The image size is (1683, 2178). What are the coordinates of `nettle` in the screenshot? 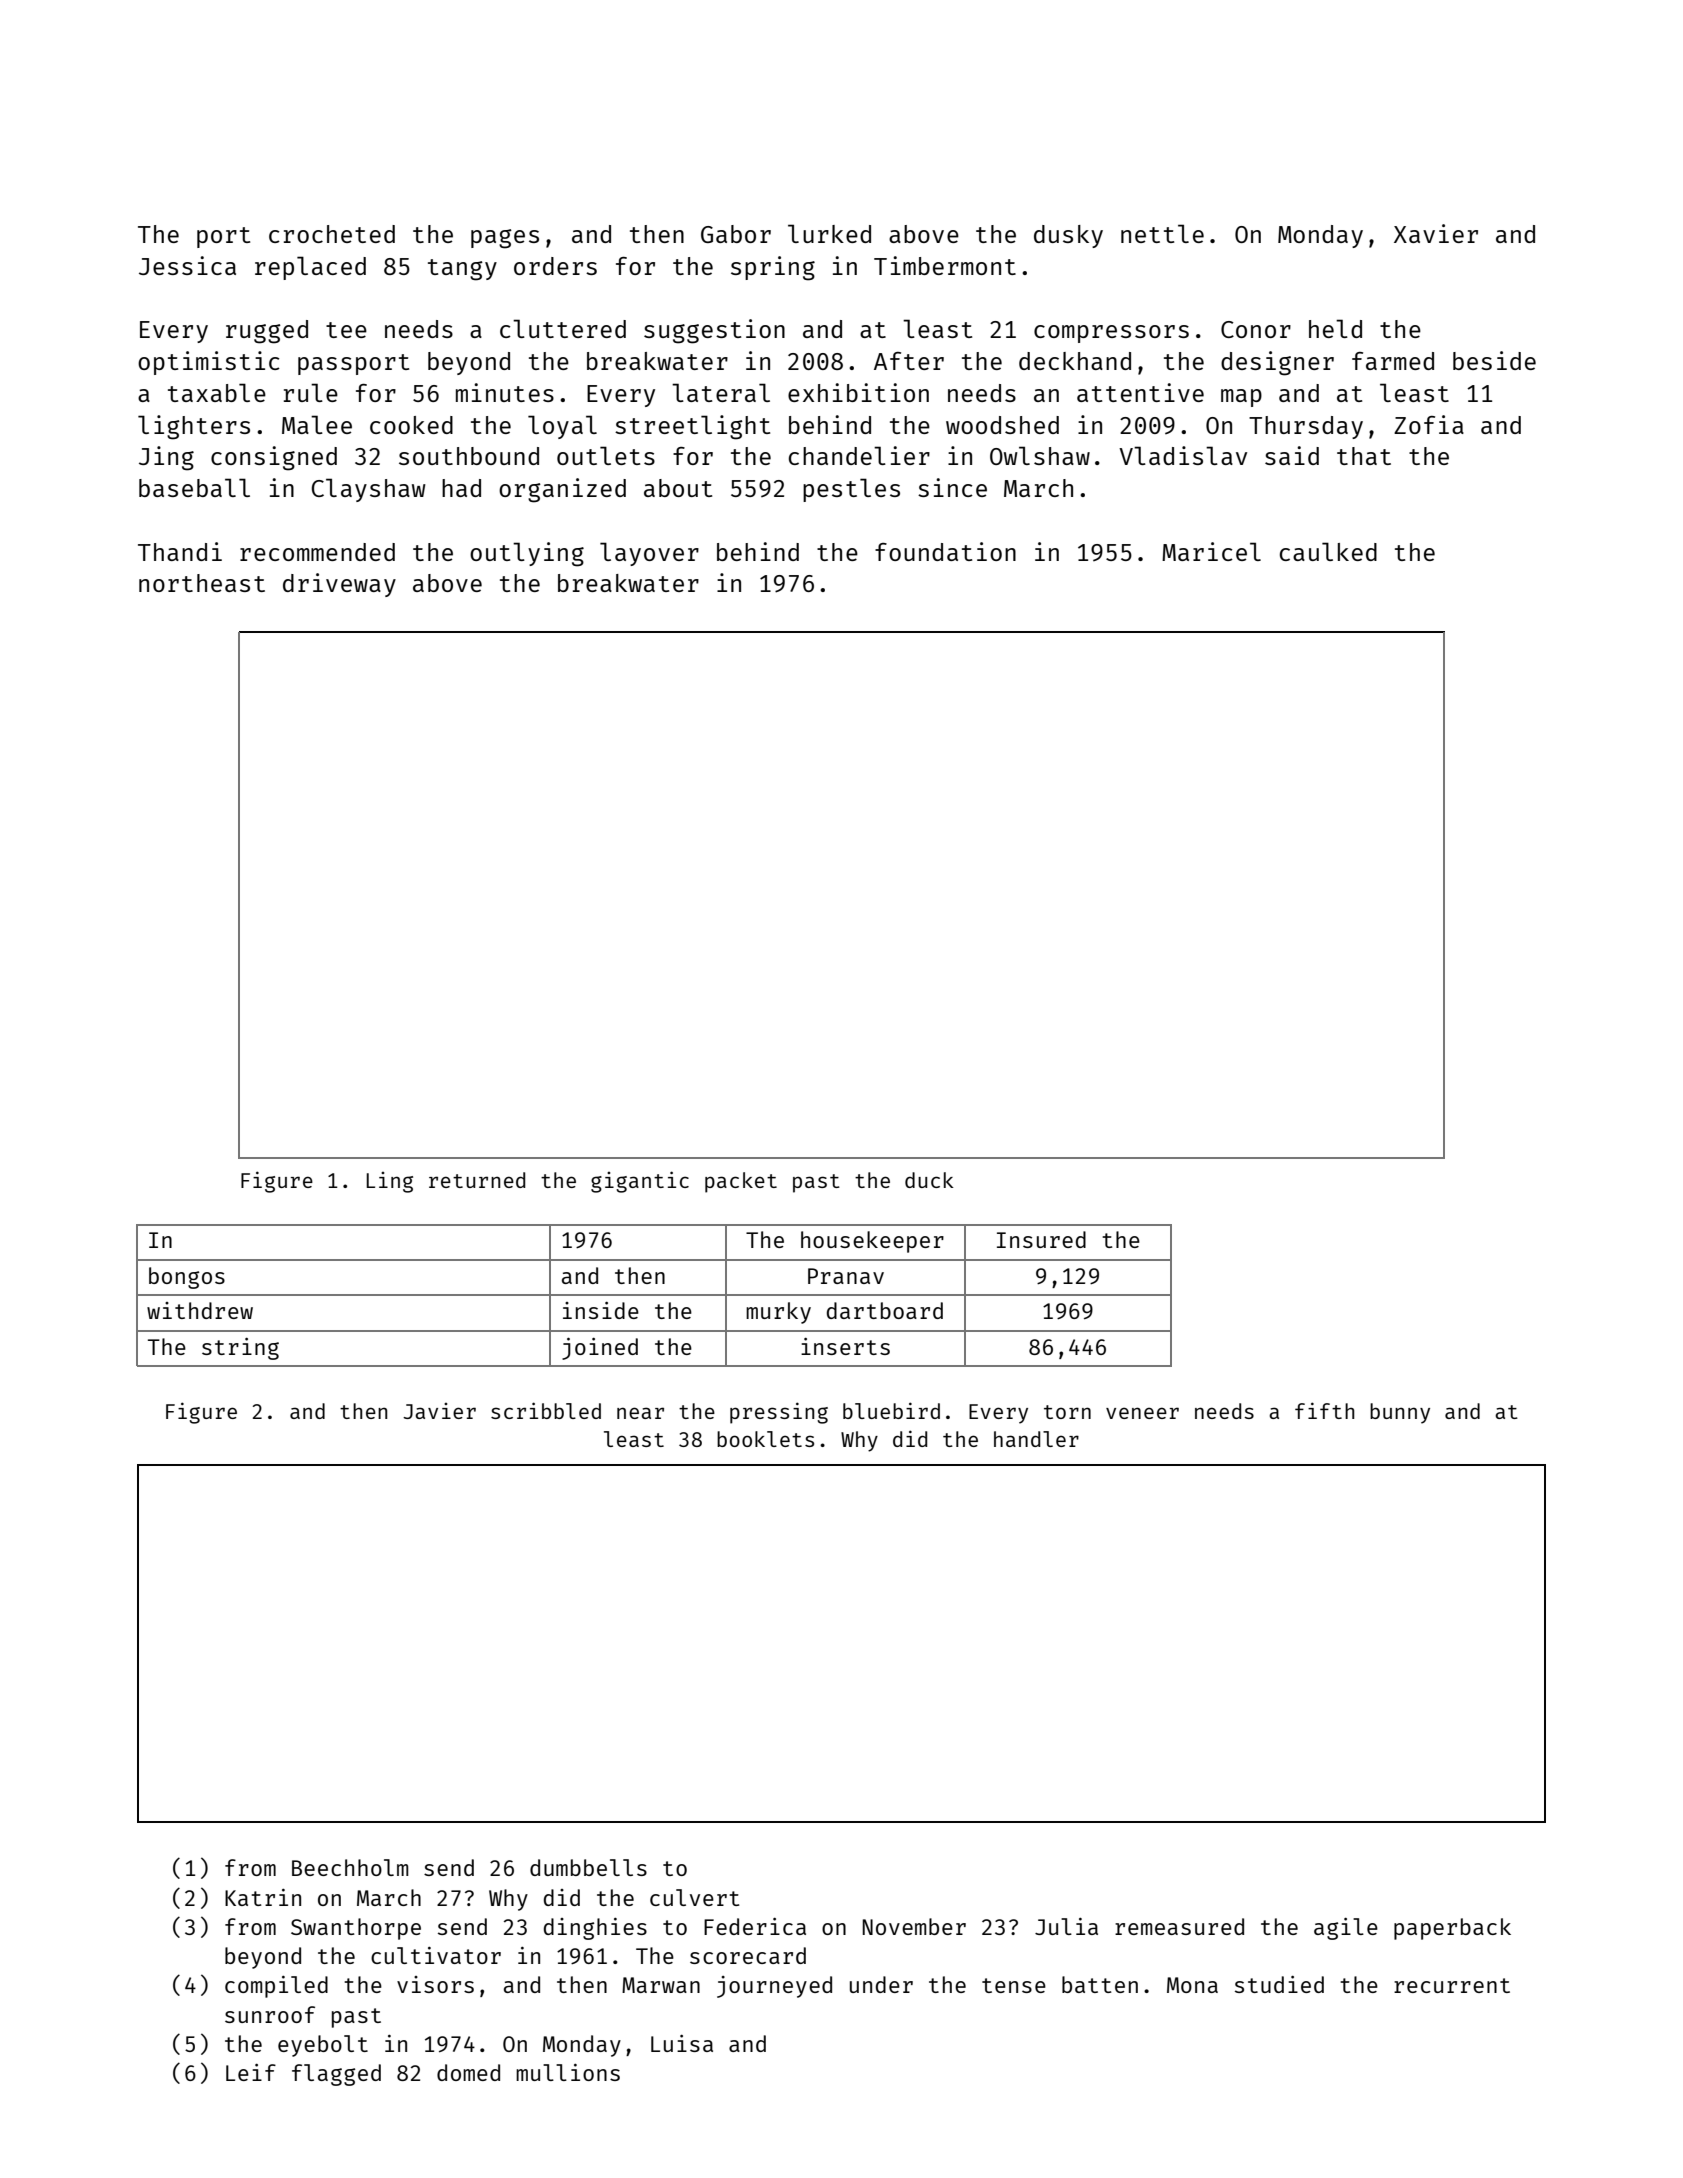 It's located at (1162, 233).
